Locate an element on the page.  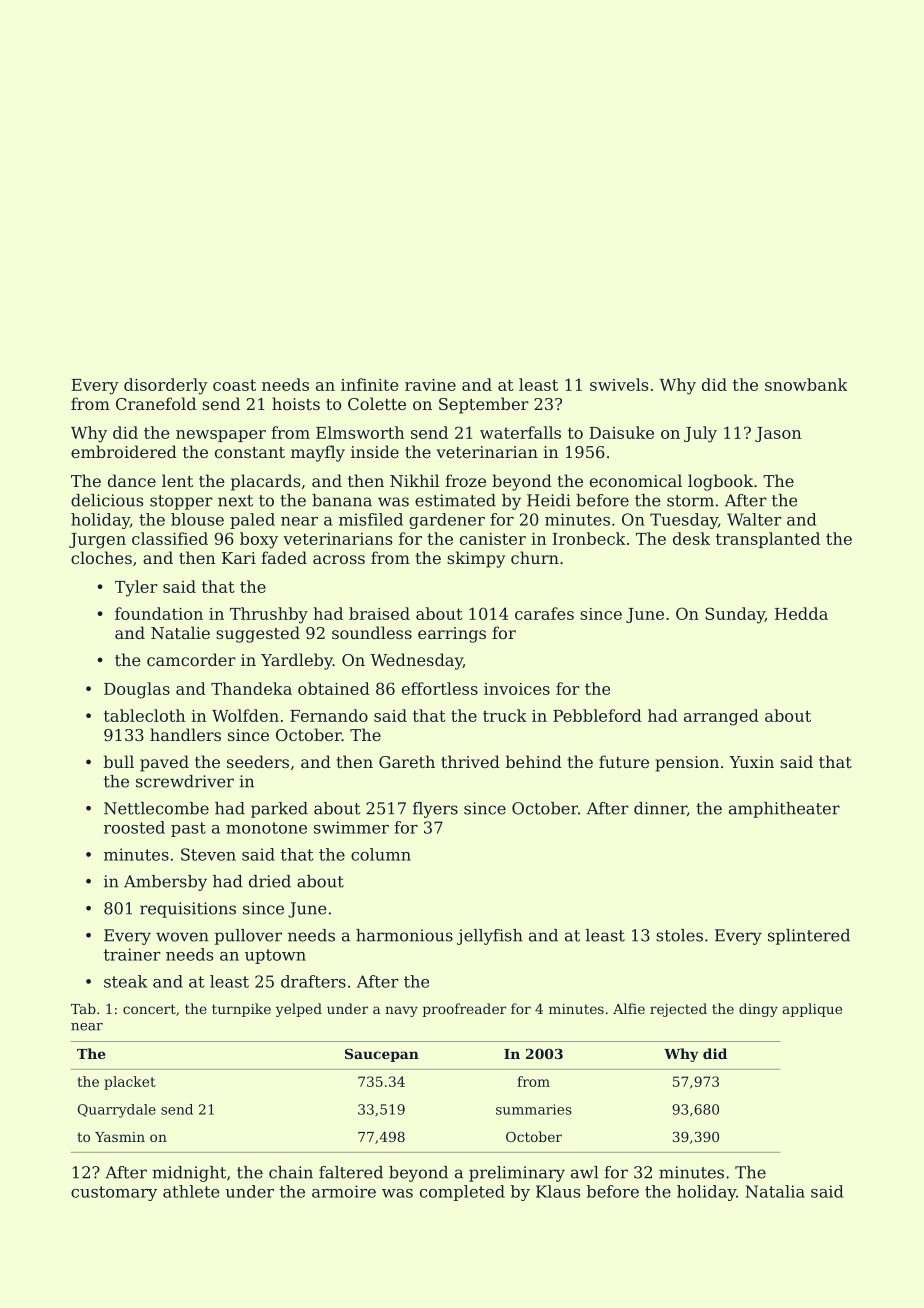
Natalia is located at coordinates (775, 1191).
